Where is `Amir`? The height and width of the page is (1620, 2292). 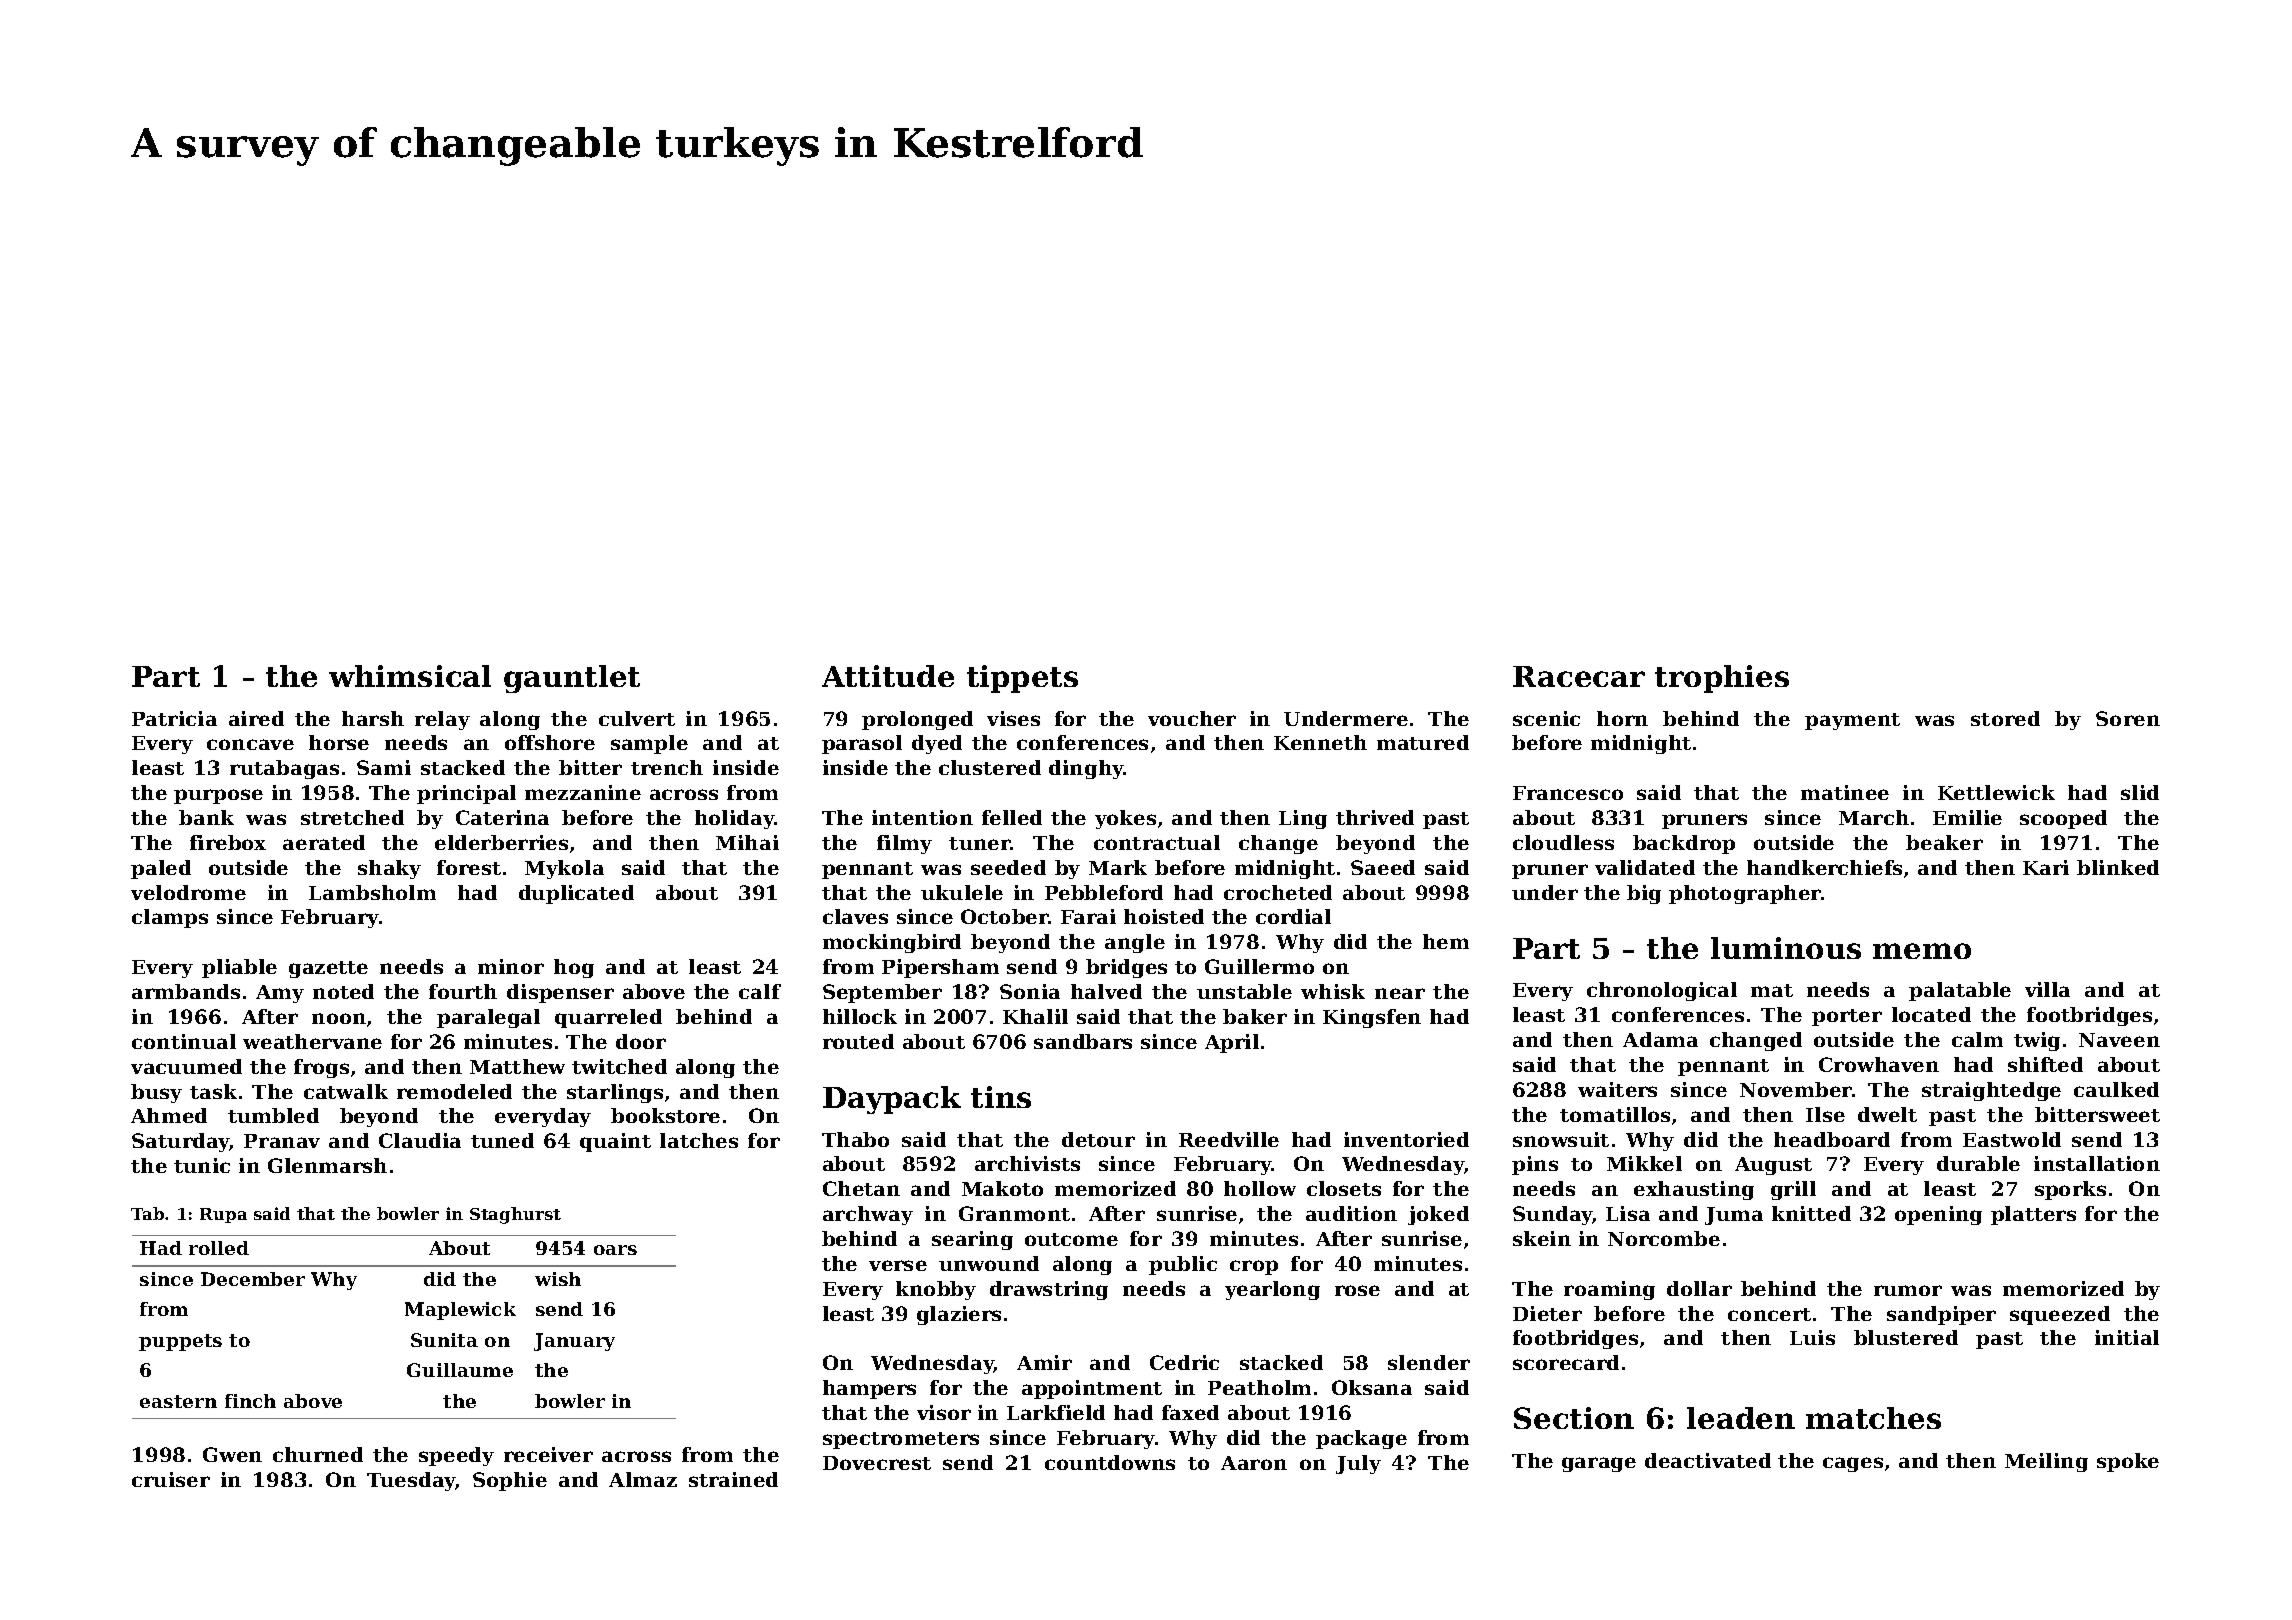
Amir is located at coordinates (1044, 1362).
